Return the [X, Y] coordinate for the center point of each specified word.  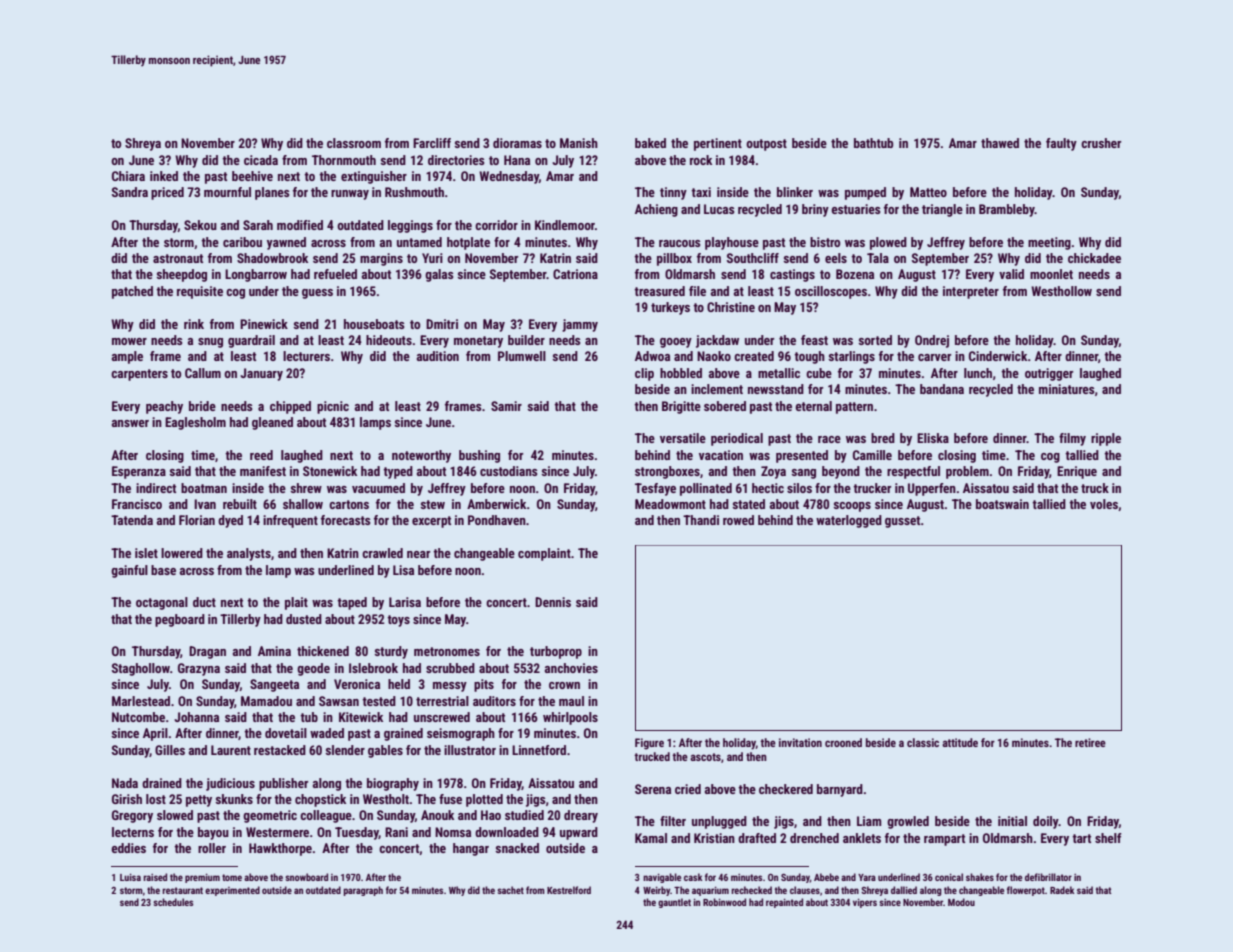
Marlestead [141, 701]
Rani [396, 832]
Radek [1062, 890]
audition [438, 356]
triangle [942, 210]
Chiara [128, 176]
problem [967, 472]
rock [701, 160]
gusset [903, 522]
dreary [581, 816]
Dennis [553, 602]
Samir [506, 406]
